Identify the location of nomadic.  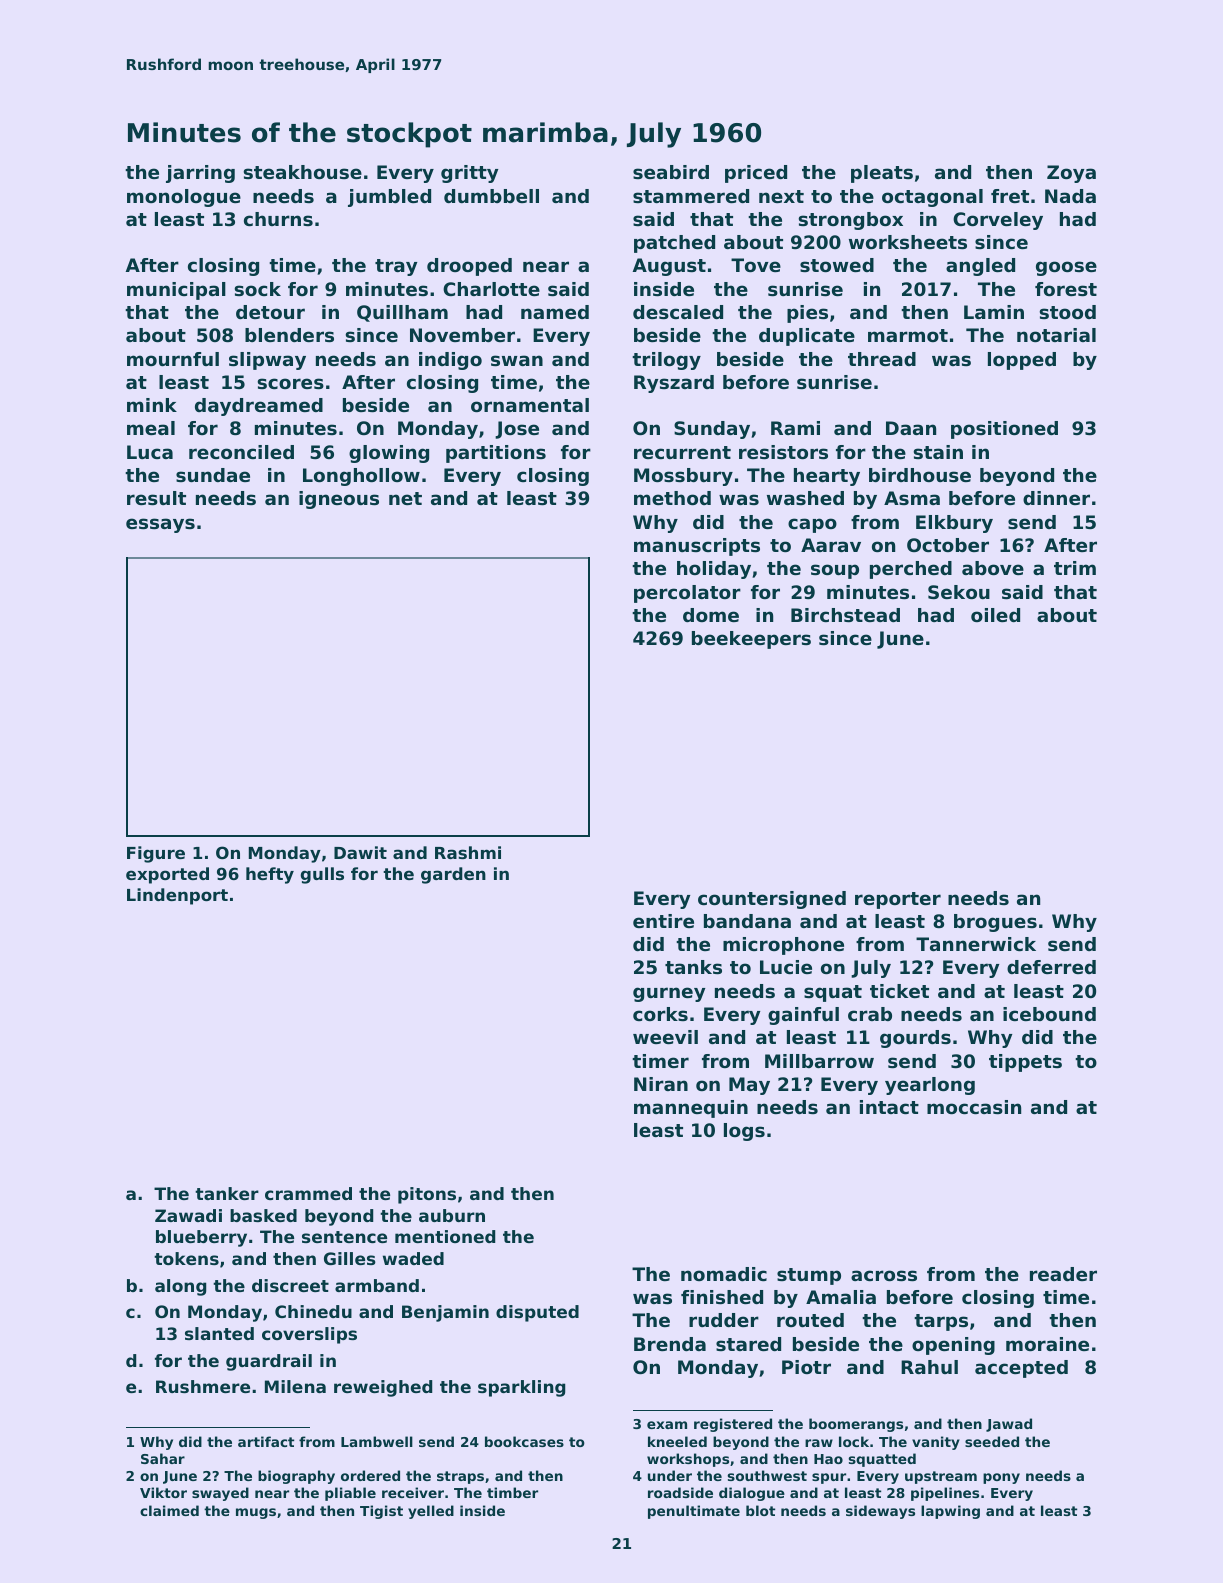
(724, 1274).
